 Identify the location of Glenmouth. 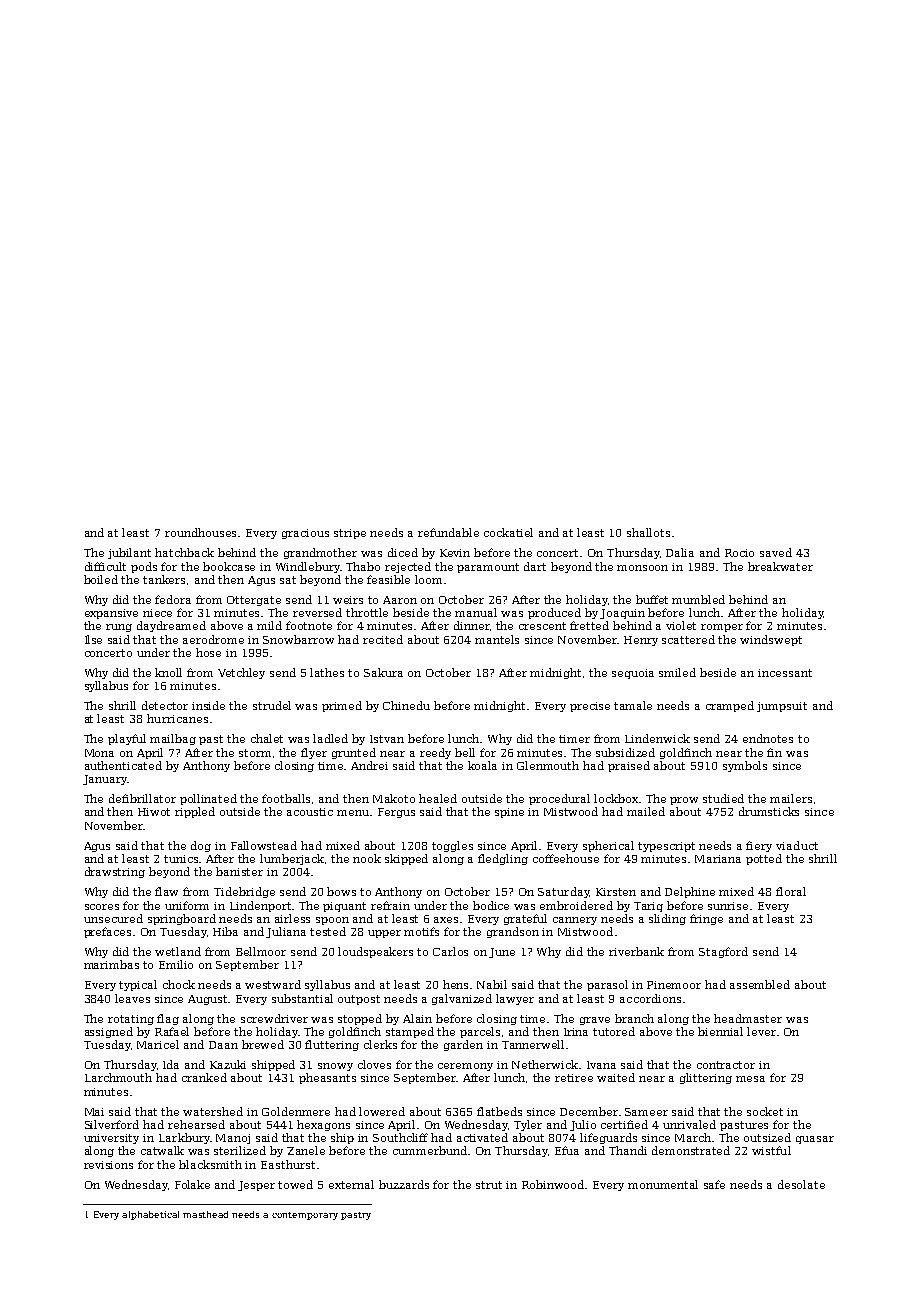
(548, 765).
